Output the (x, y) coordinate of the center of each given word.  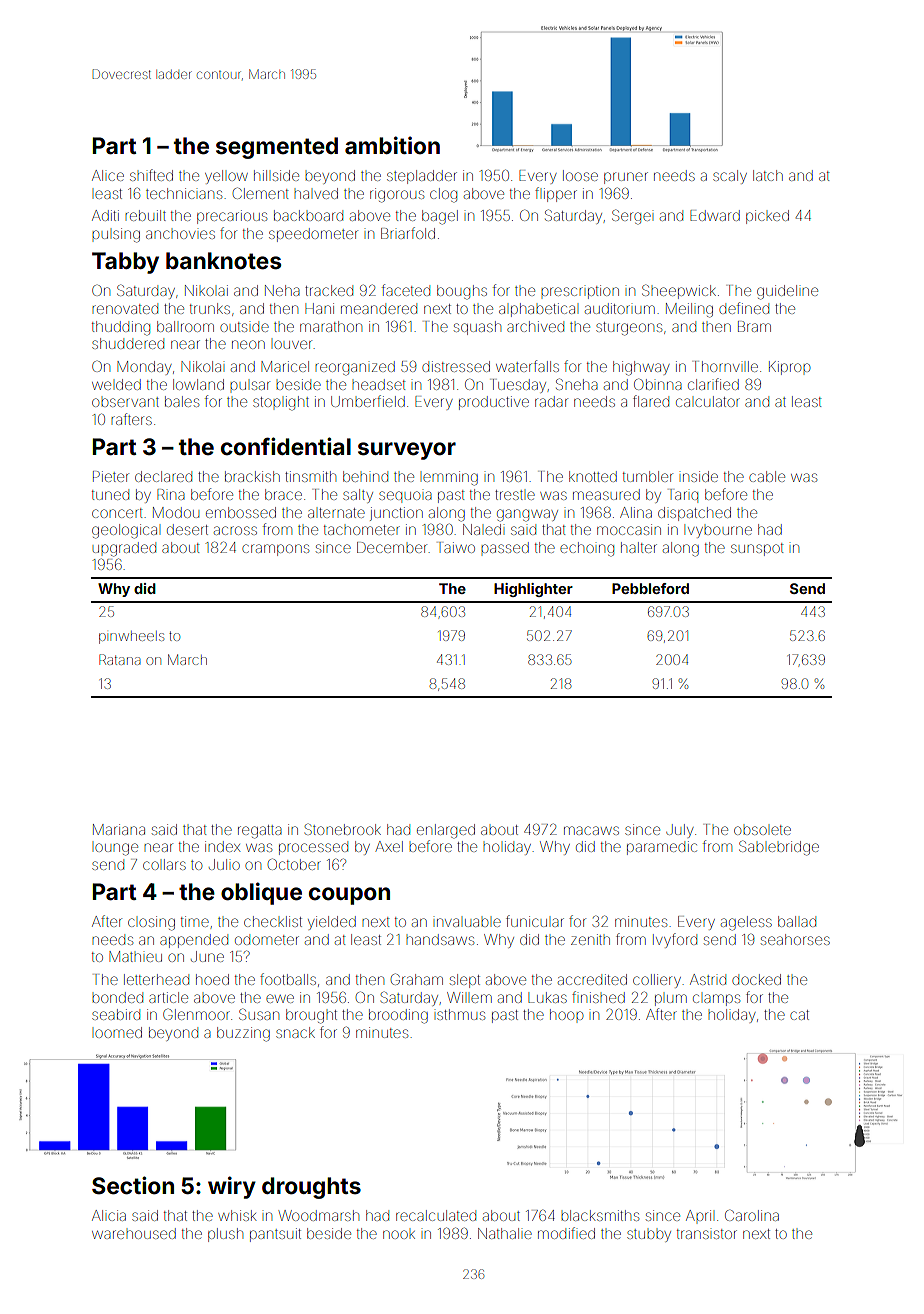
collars (164, 864)
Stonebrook (343, 829)
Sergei (631, 217)
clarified (713, 384)
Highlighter (533, 590)
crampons (275, 550)
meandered (379, 309)
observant (125, 402)
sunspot (757, 549)
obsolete (762, 830)
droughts (311, 1188)
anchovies (180, 234)
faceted (406, 290)
